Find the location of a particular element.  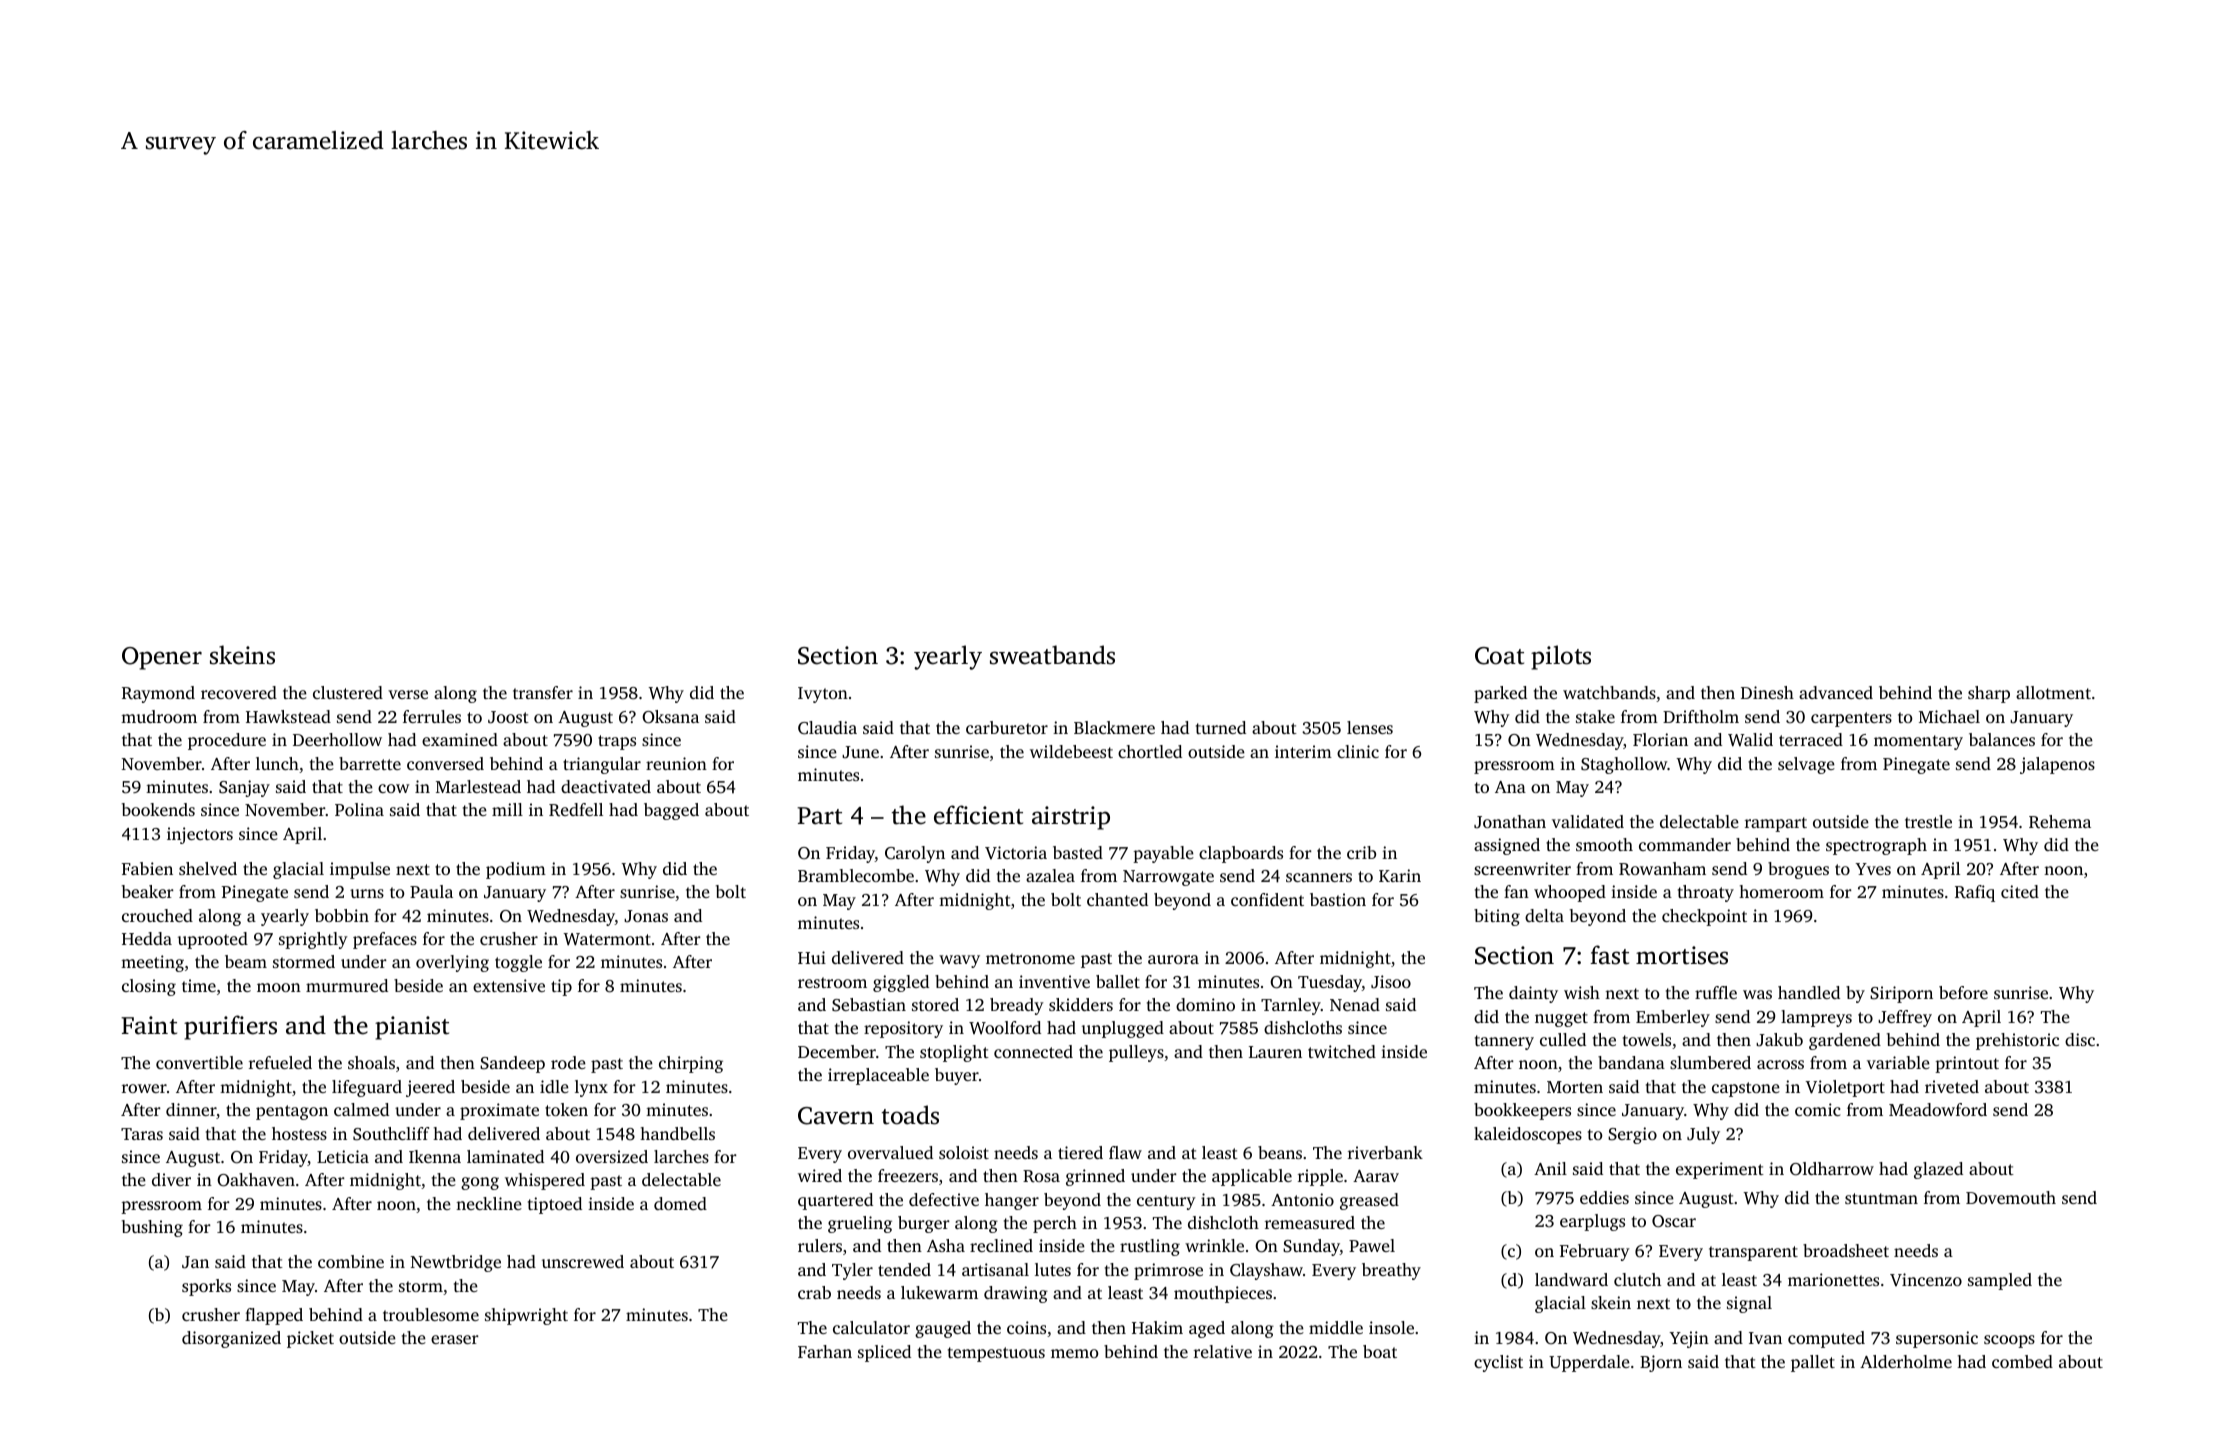

Sunday is located at coordinates (1311, 1247).
